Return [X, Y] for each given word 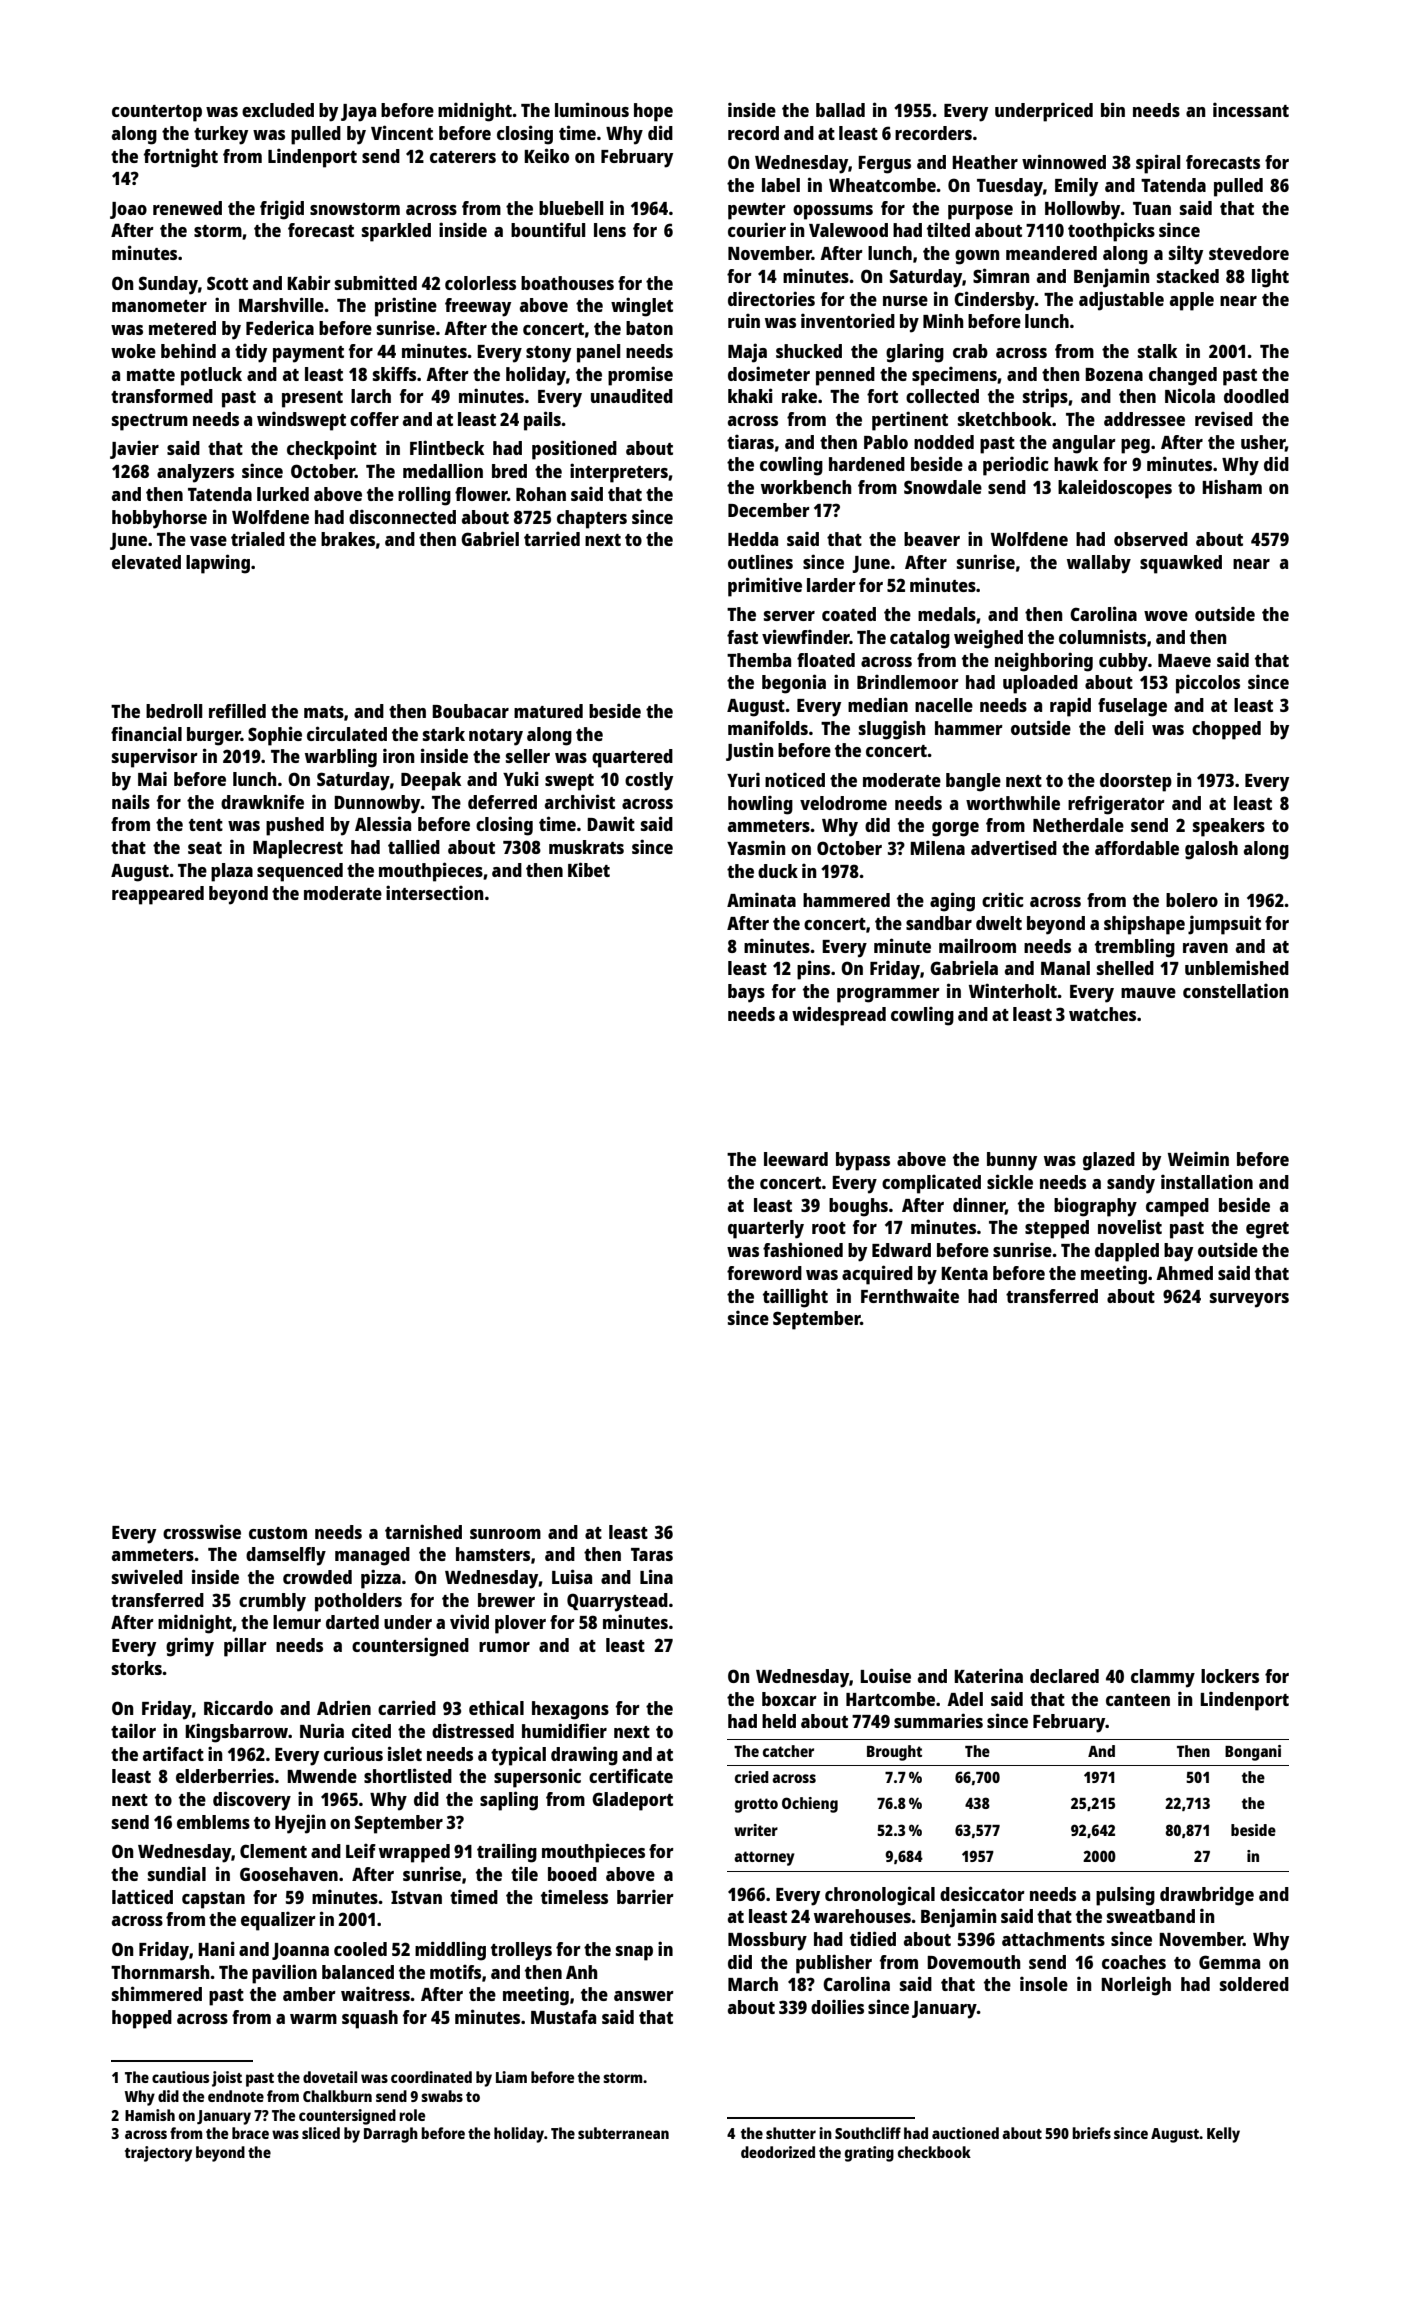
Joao [128, 210]
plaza [232, 872]
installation [1207, 1181]
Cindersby [994, 301]
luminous [592, 109]
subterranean [623, 2133]
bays [746, 993]
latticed [142, 1896]
